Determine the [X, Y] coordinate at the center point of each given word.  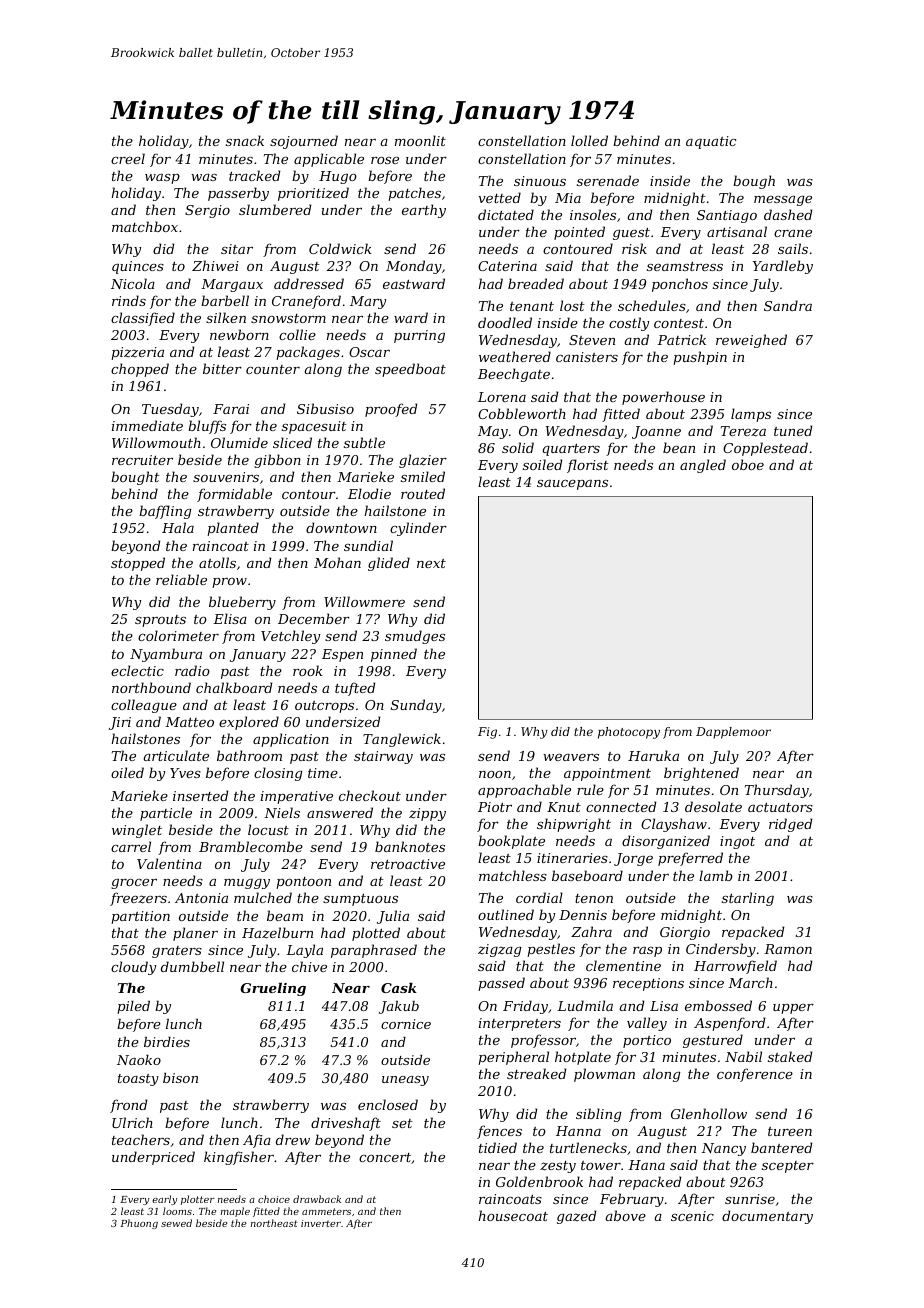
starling [748, 899]
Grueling [273, 989]
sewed [176, 1223]
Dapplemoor [733, 733]
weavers [571, 757]
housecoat [513, 1215]
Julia [393, 917]
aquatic [711, 142]
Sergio [207, 211]
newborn [239, 334]
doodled [505, 322]
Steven [592, 340]
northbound [151, 687]
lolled [589, 140]
